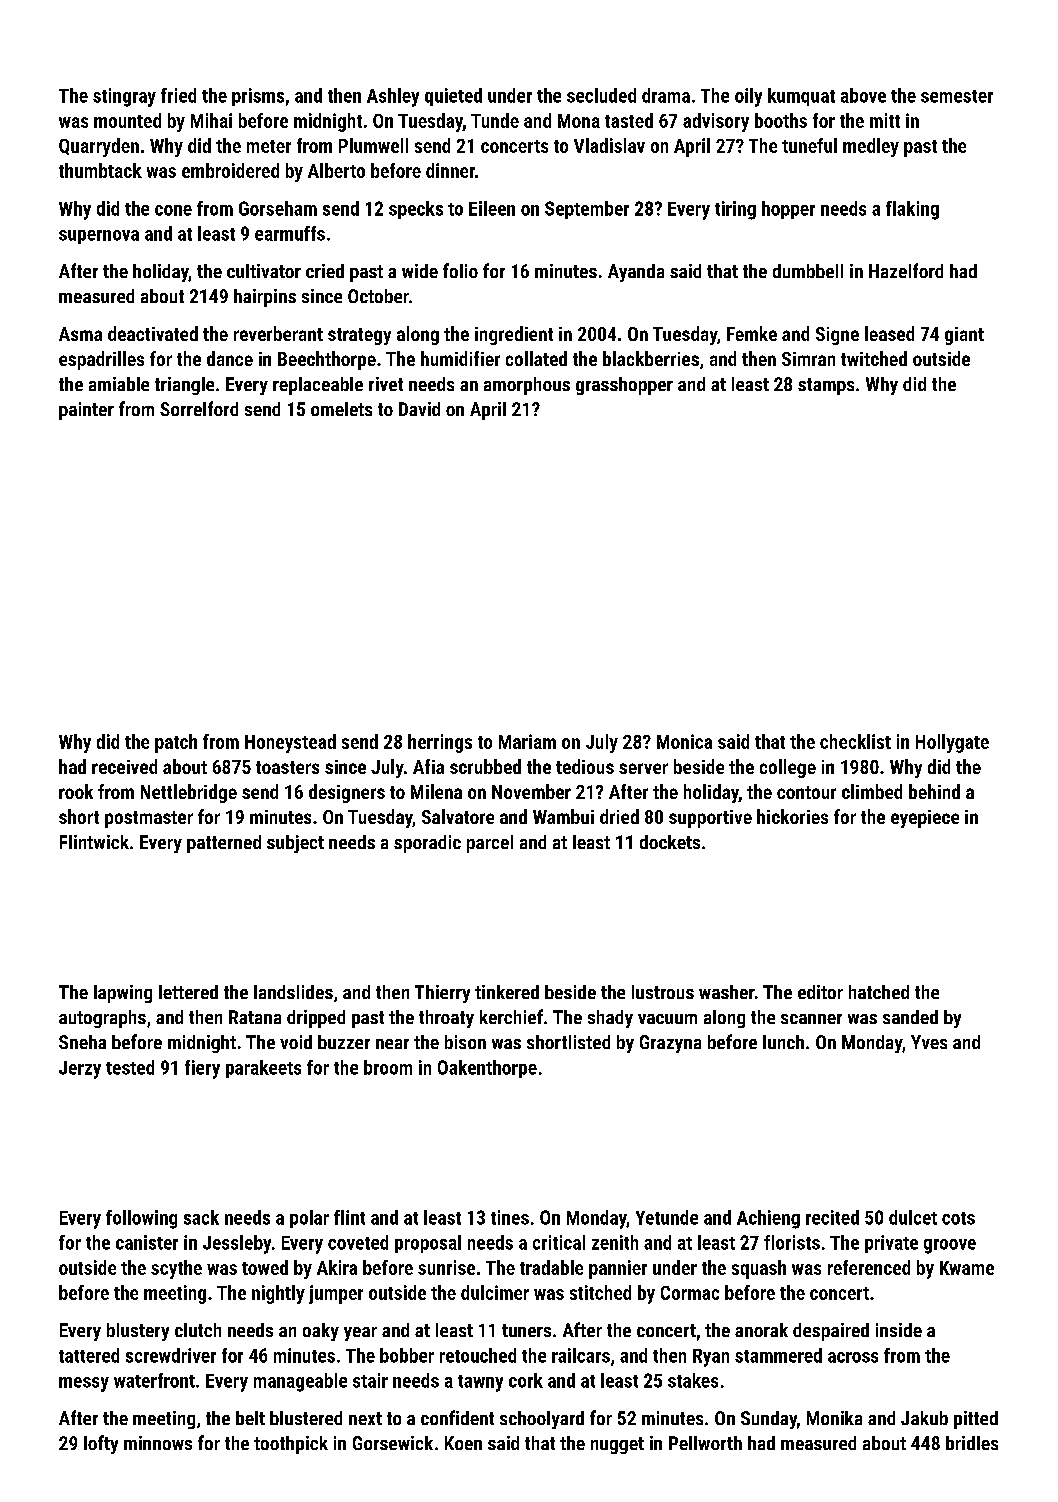  I want to click on Femke, so click(752, 333).
